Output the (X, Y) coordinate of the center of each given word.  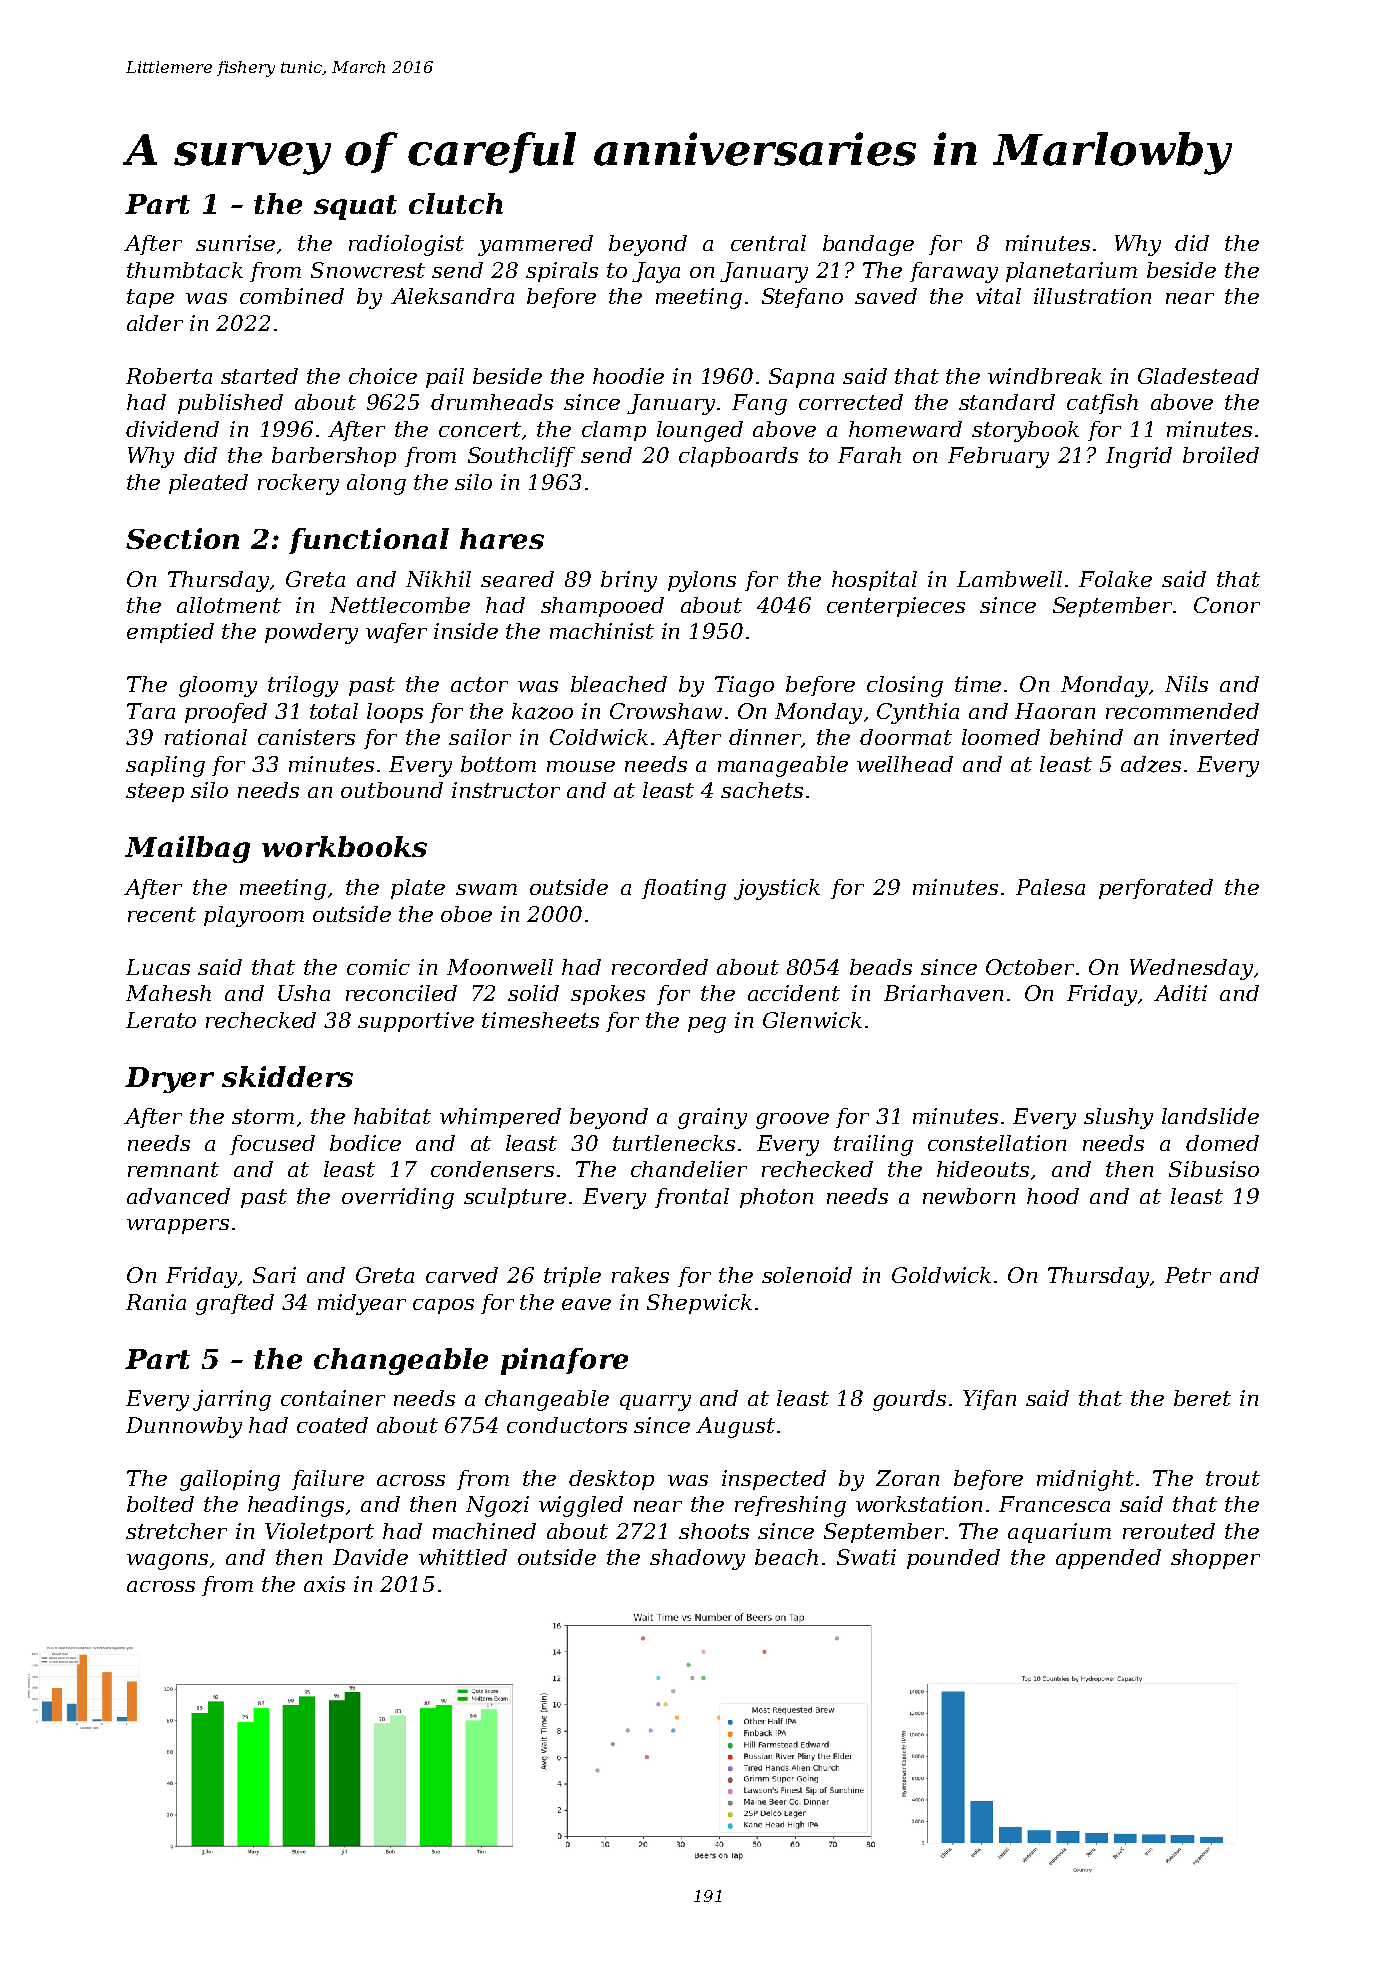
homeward (905, 429)
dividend (172, 429)
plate (418, 889)
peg (707, 1025)
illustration (1092, 296)
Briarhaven (943, 993)
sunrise (235, 243)
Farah (869, 455)
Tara (151, 711)
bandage (868, 245)
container (333, 1398)
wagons (167, 1562)
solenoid (807, 1275)
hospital (874, 581)
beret (1202, 1398)
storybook (1025, 431)
